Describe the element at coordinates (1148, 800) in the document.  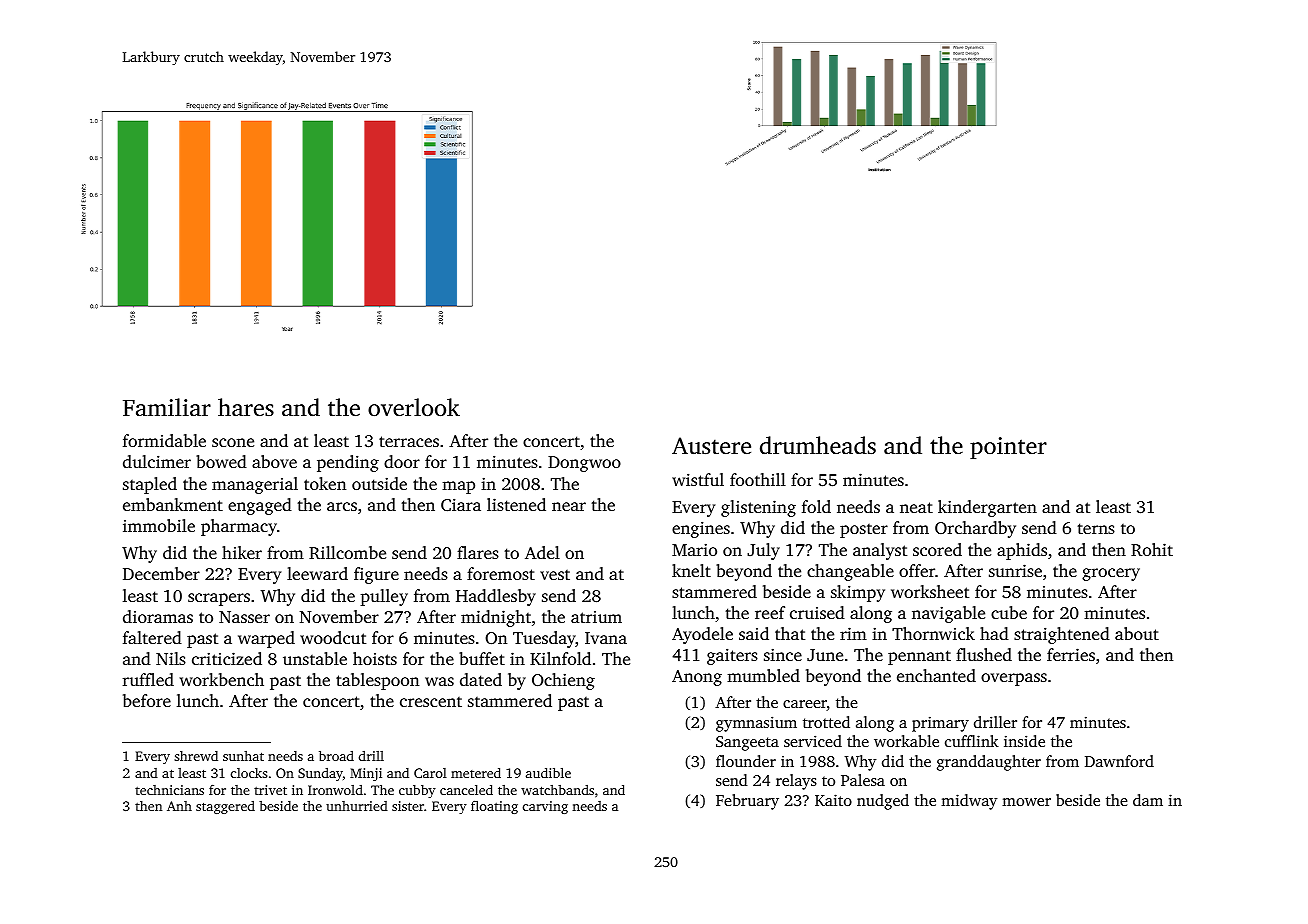
I see `dam` at that location.
